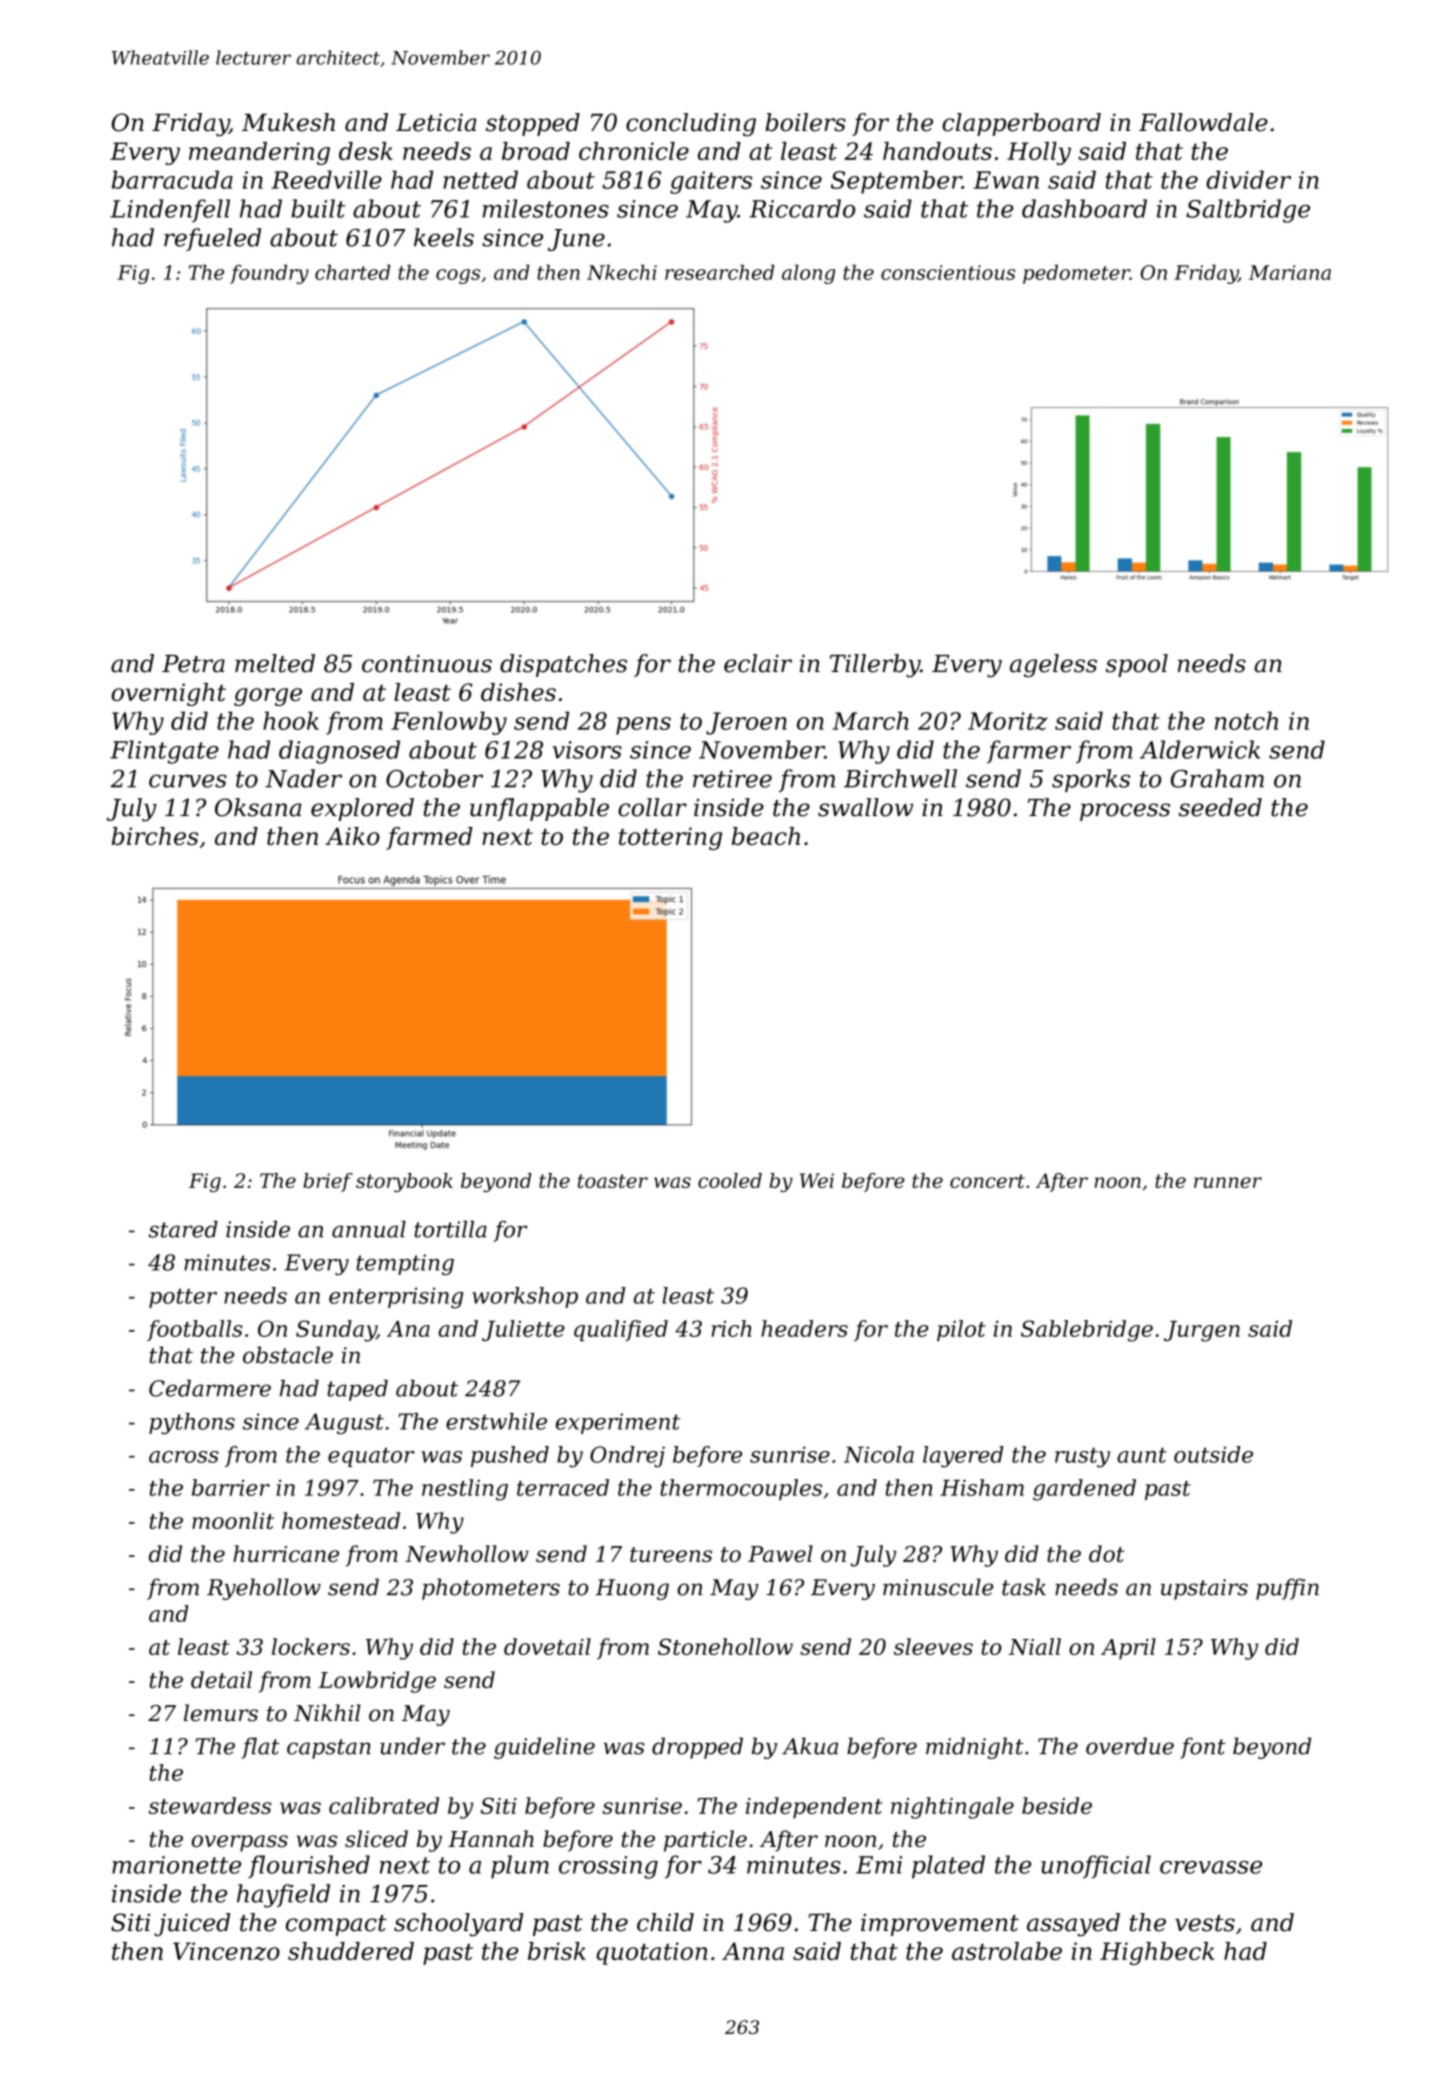 This image has width=1450, height=2100. Describe the element at coordinates (804, 1328) in the image. I see `headers` at that location.
